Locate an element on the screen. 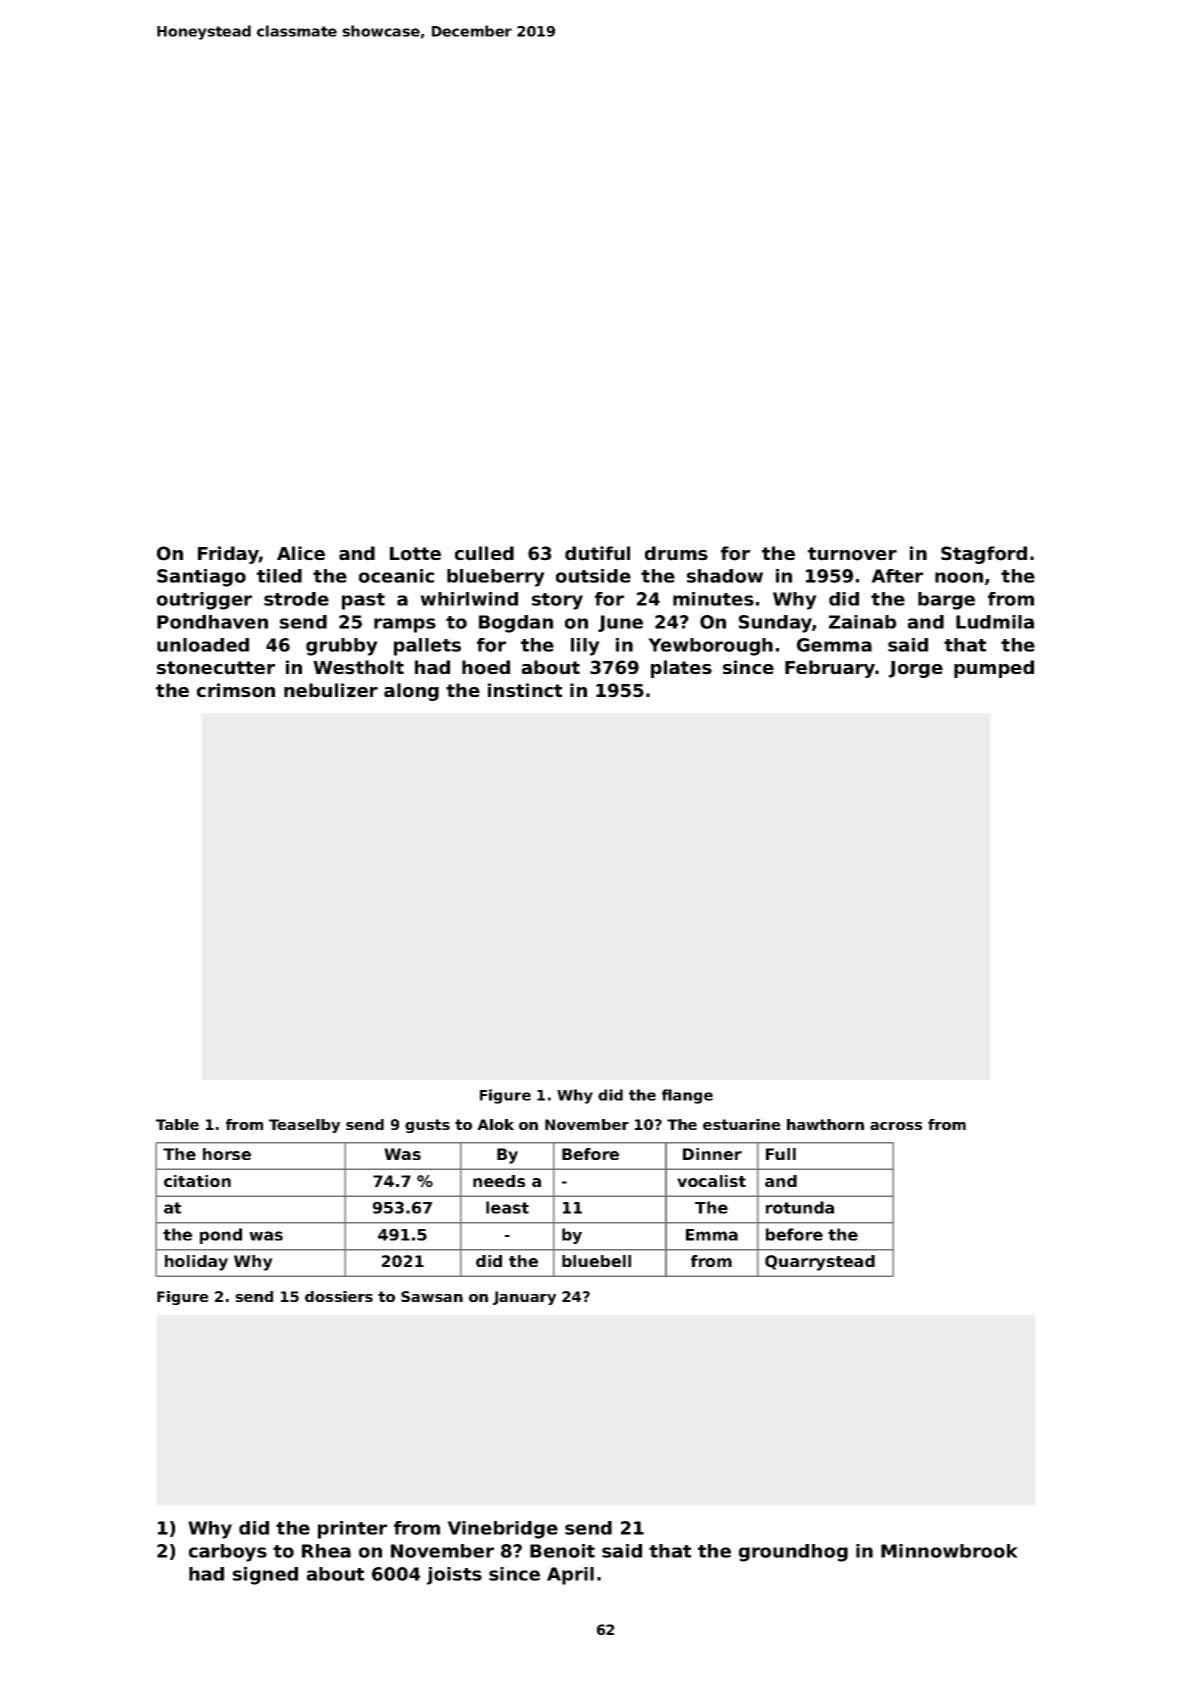 The width and height of the screenshot is (1192, 1686). Quarrystead is located at coordinates (820, 1263).
